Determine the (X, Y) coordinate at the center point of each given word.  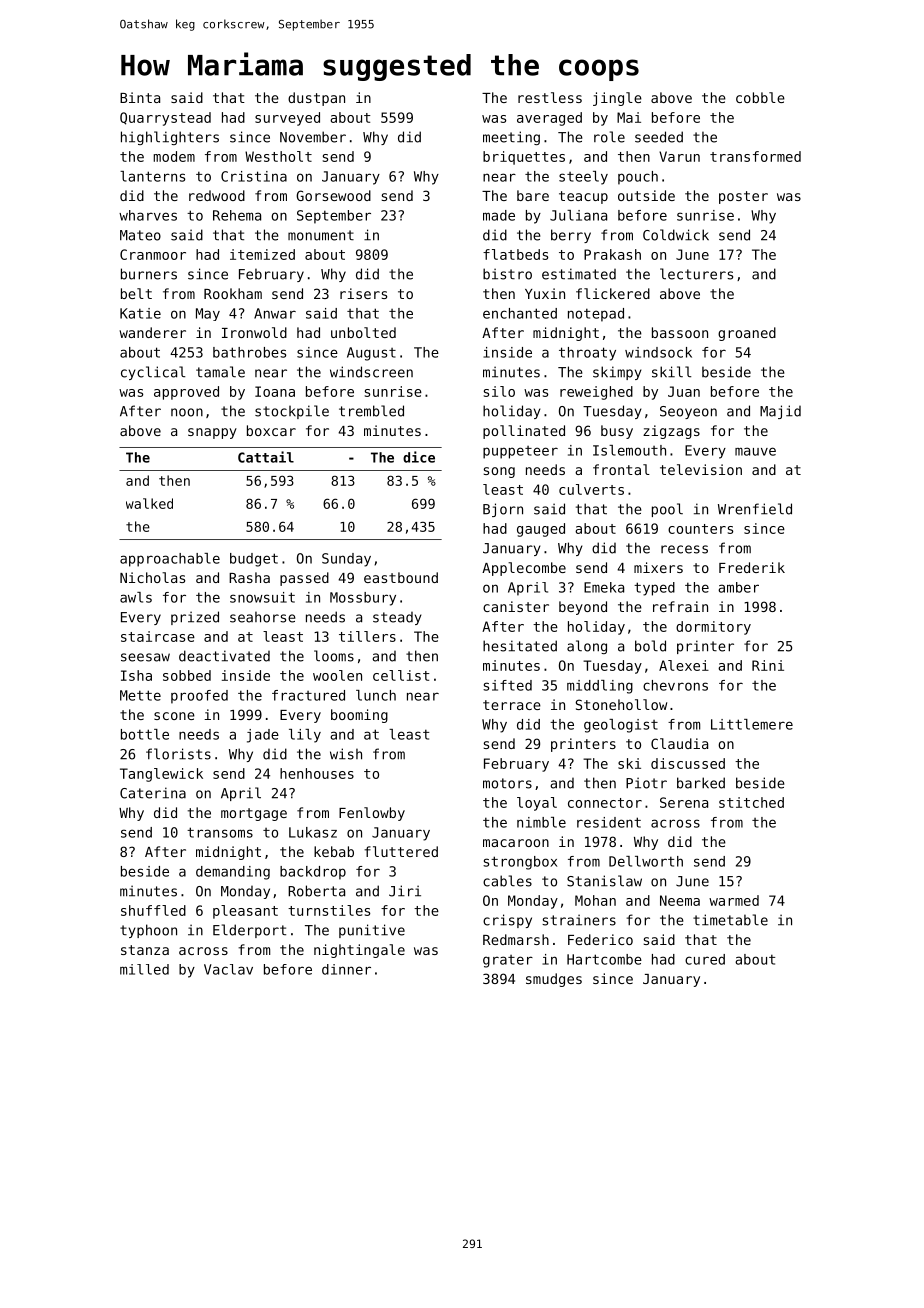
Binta (140, 97)
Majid (780, 412)
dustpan (316, 99)
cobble (760, 97)
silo (499, 391)
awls (136, 597)
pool (667, 510)
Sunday (346, 560)
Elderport (249, 931)
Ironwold (254, 332)
